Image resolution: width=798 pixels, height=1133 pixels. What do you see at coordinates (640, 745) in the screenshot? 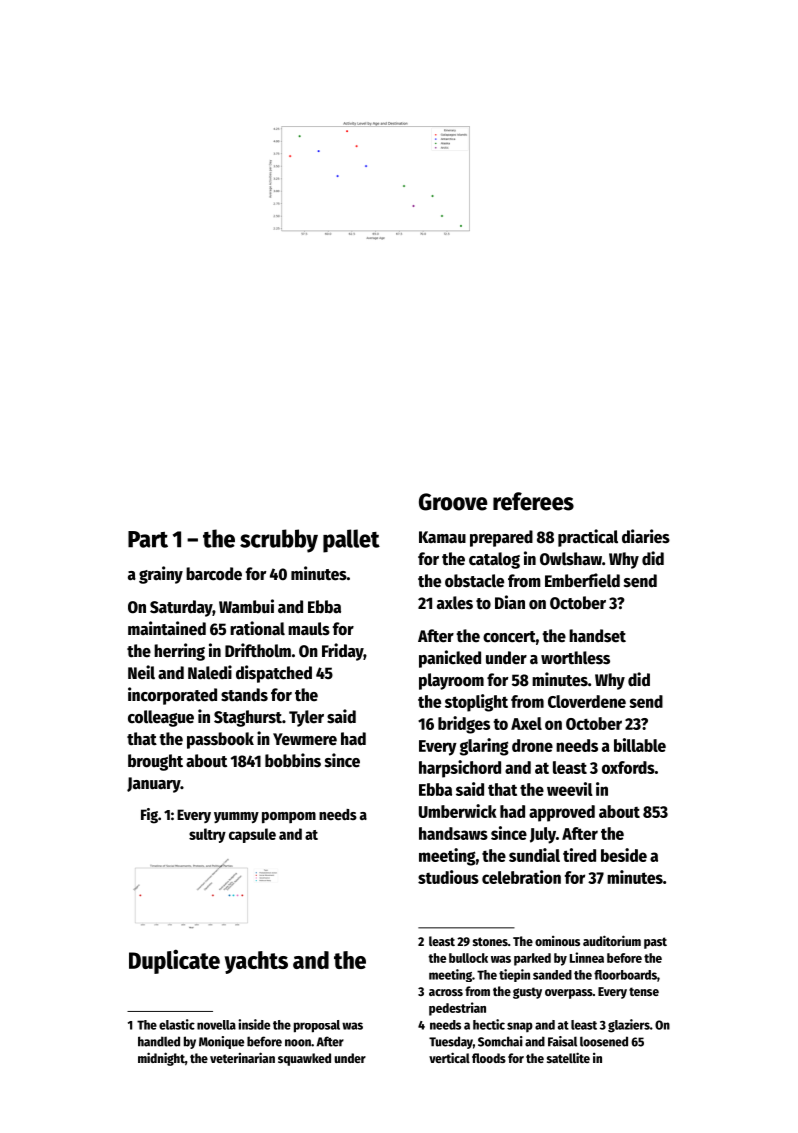
I see `billable` at bounding box center [640, 745].
